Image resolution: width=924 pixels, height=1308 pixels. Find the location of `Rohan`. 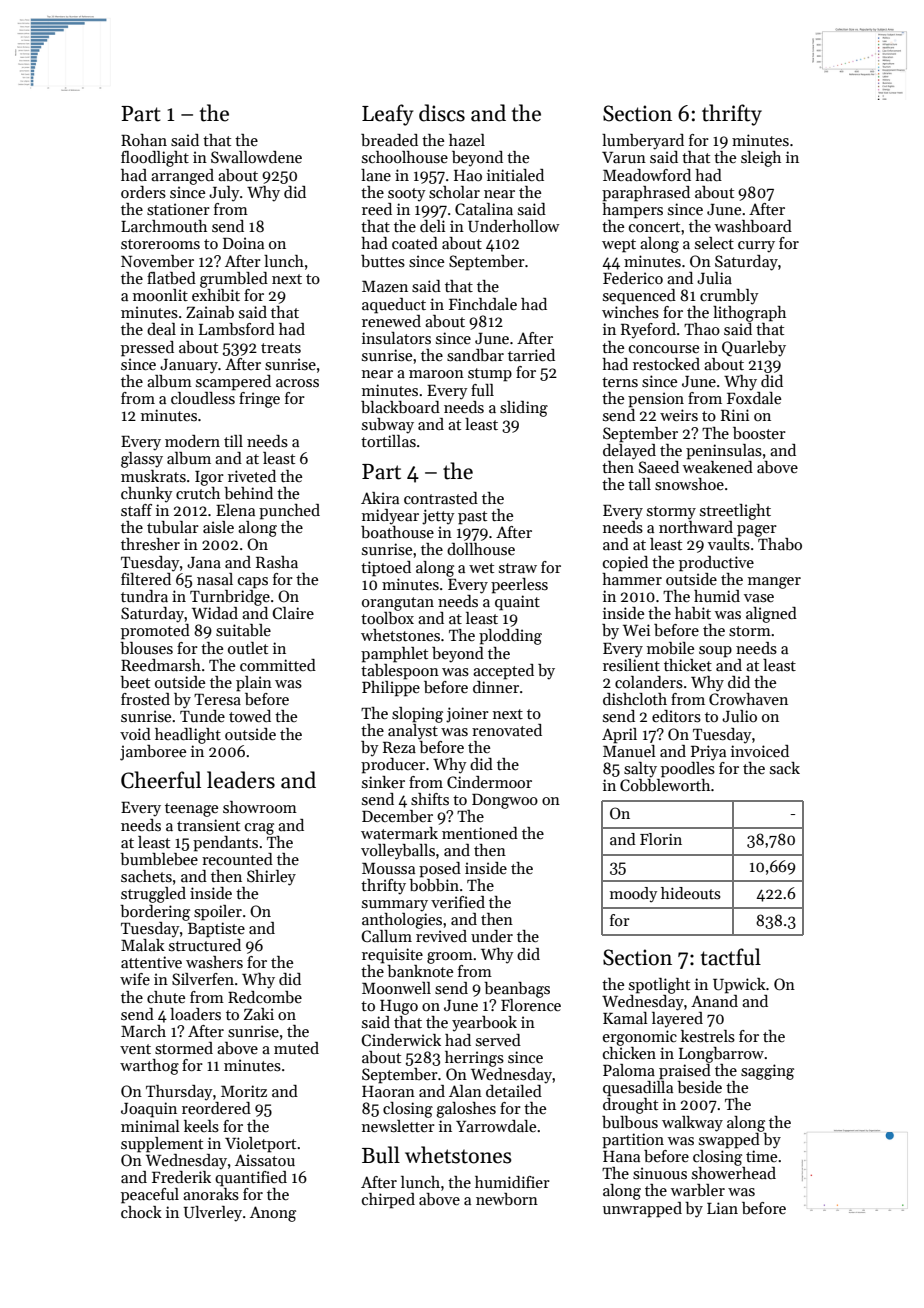

Rohan is located at coordinates (144, 140).
